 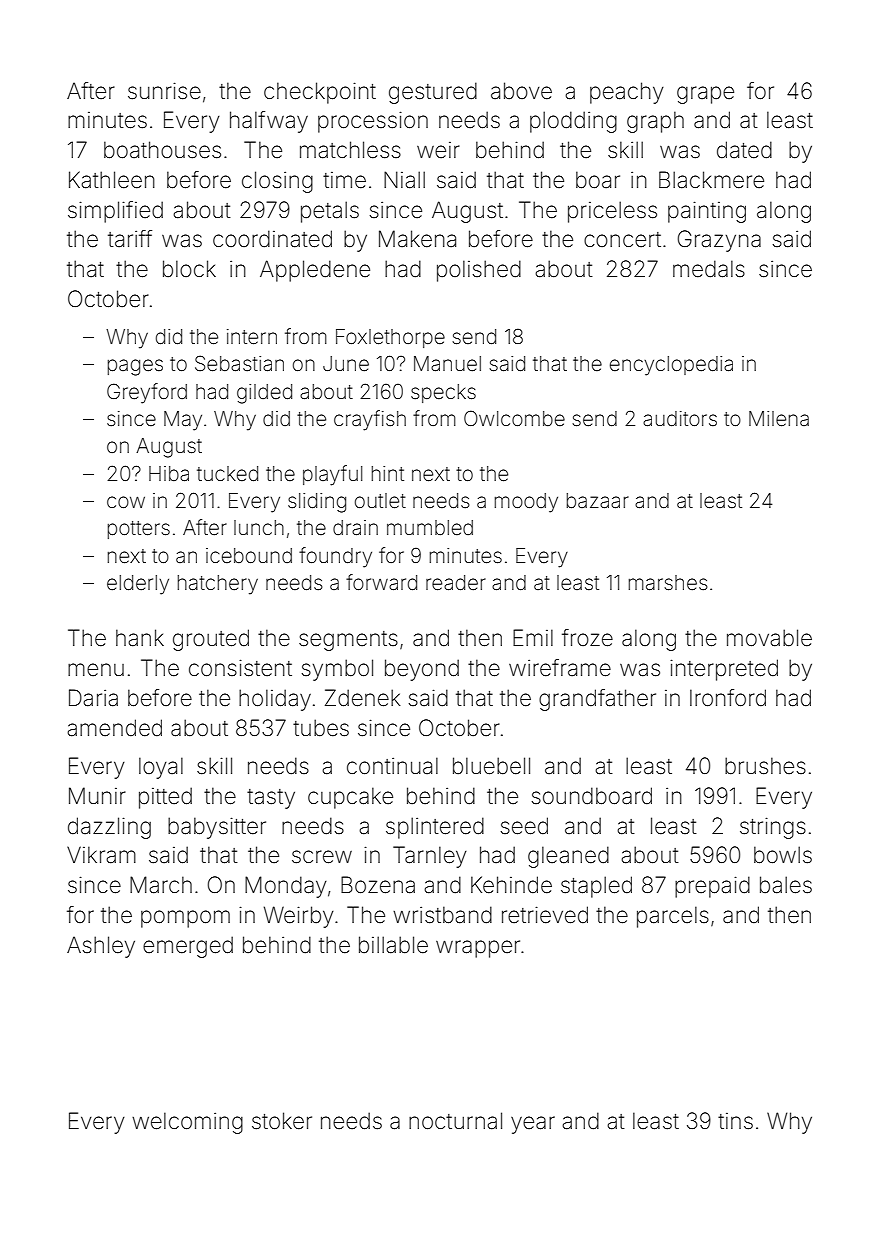 What do you see at coordinates (126, 502) in the screenshot?
I see `cow` at bounding box center [126, 502].
